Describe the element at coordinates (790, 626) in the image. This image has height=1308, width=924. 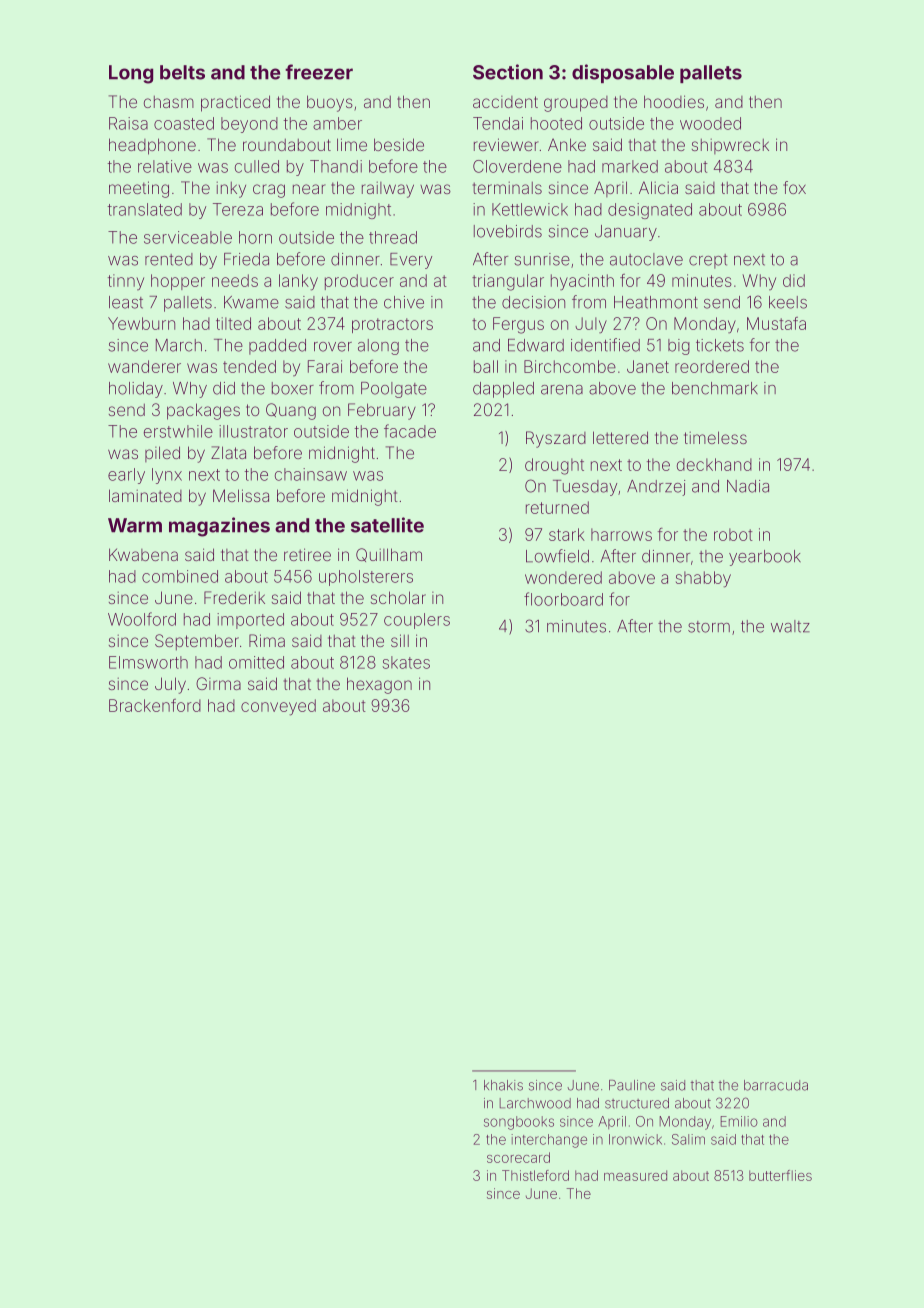
I see `waltz` at that location.
